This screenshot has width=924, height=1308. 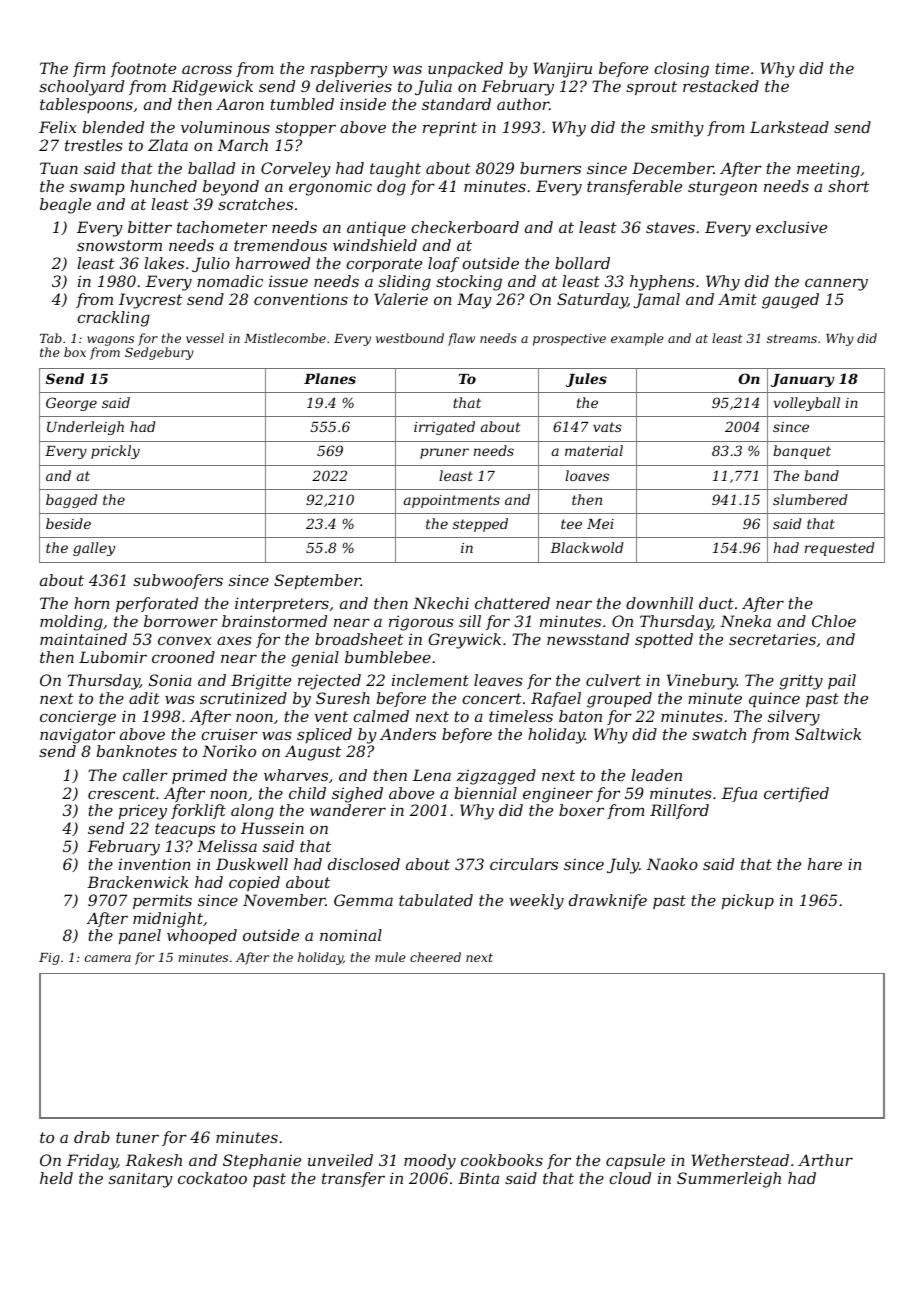 I want to click on swamp, so click(x=97, y=189).
